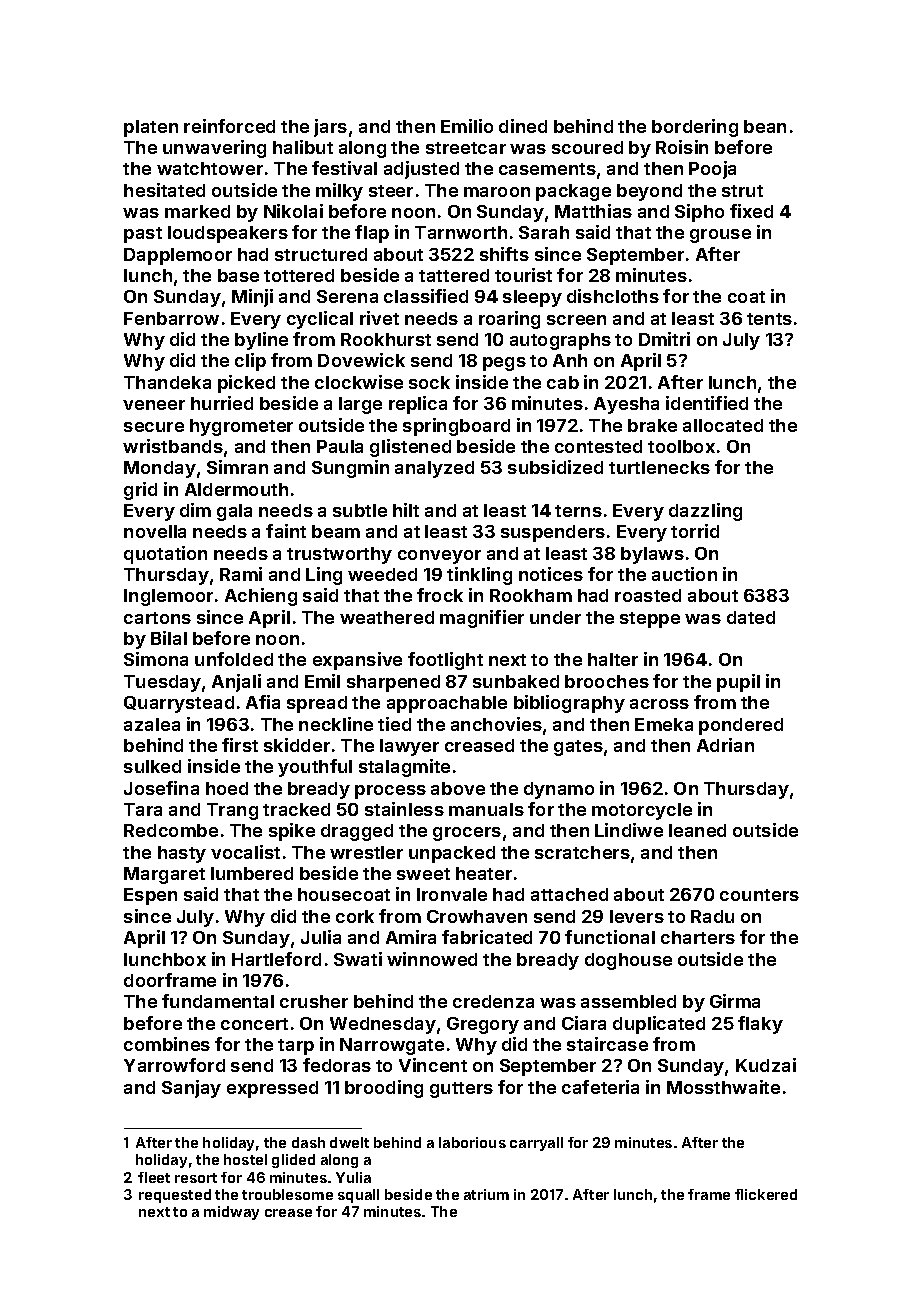 This image has height=1308, width=924. What do you see at coordinates (466, 148) in the image?
I see `streetcar` at bounding box center [466, 148].
